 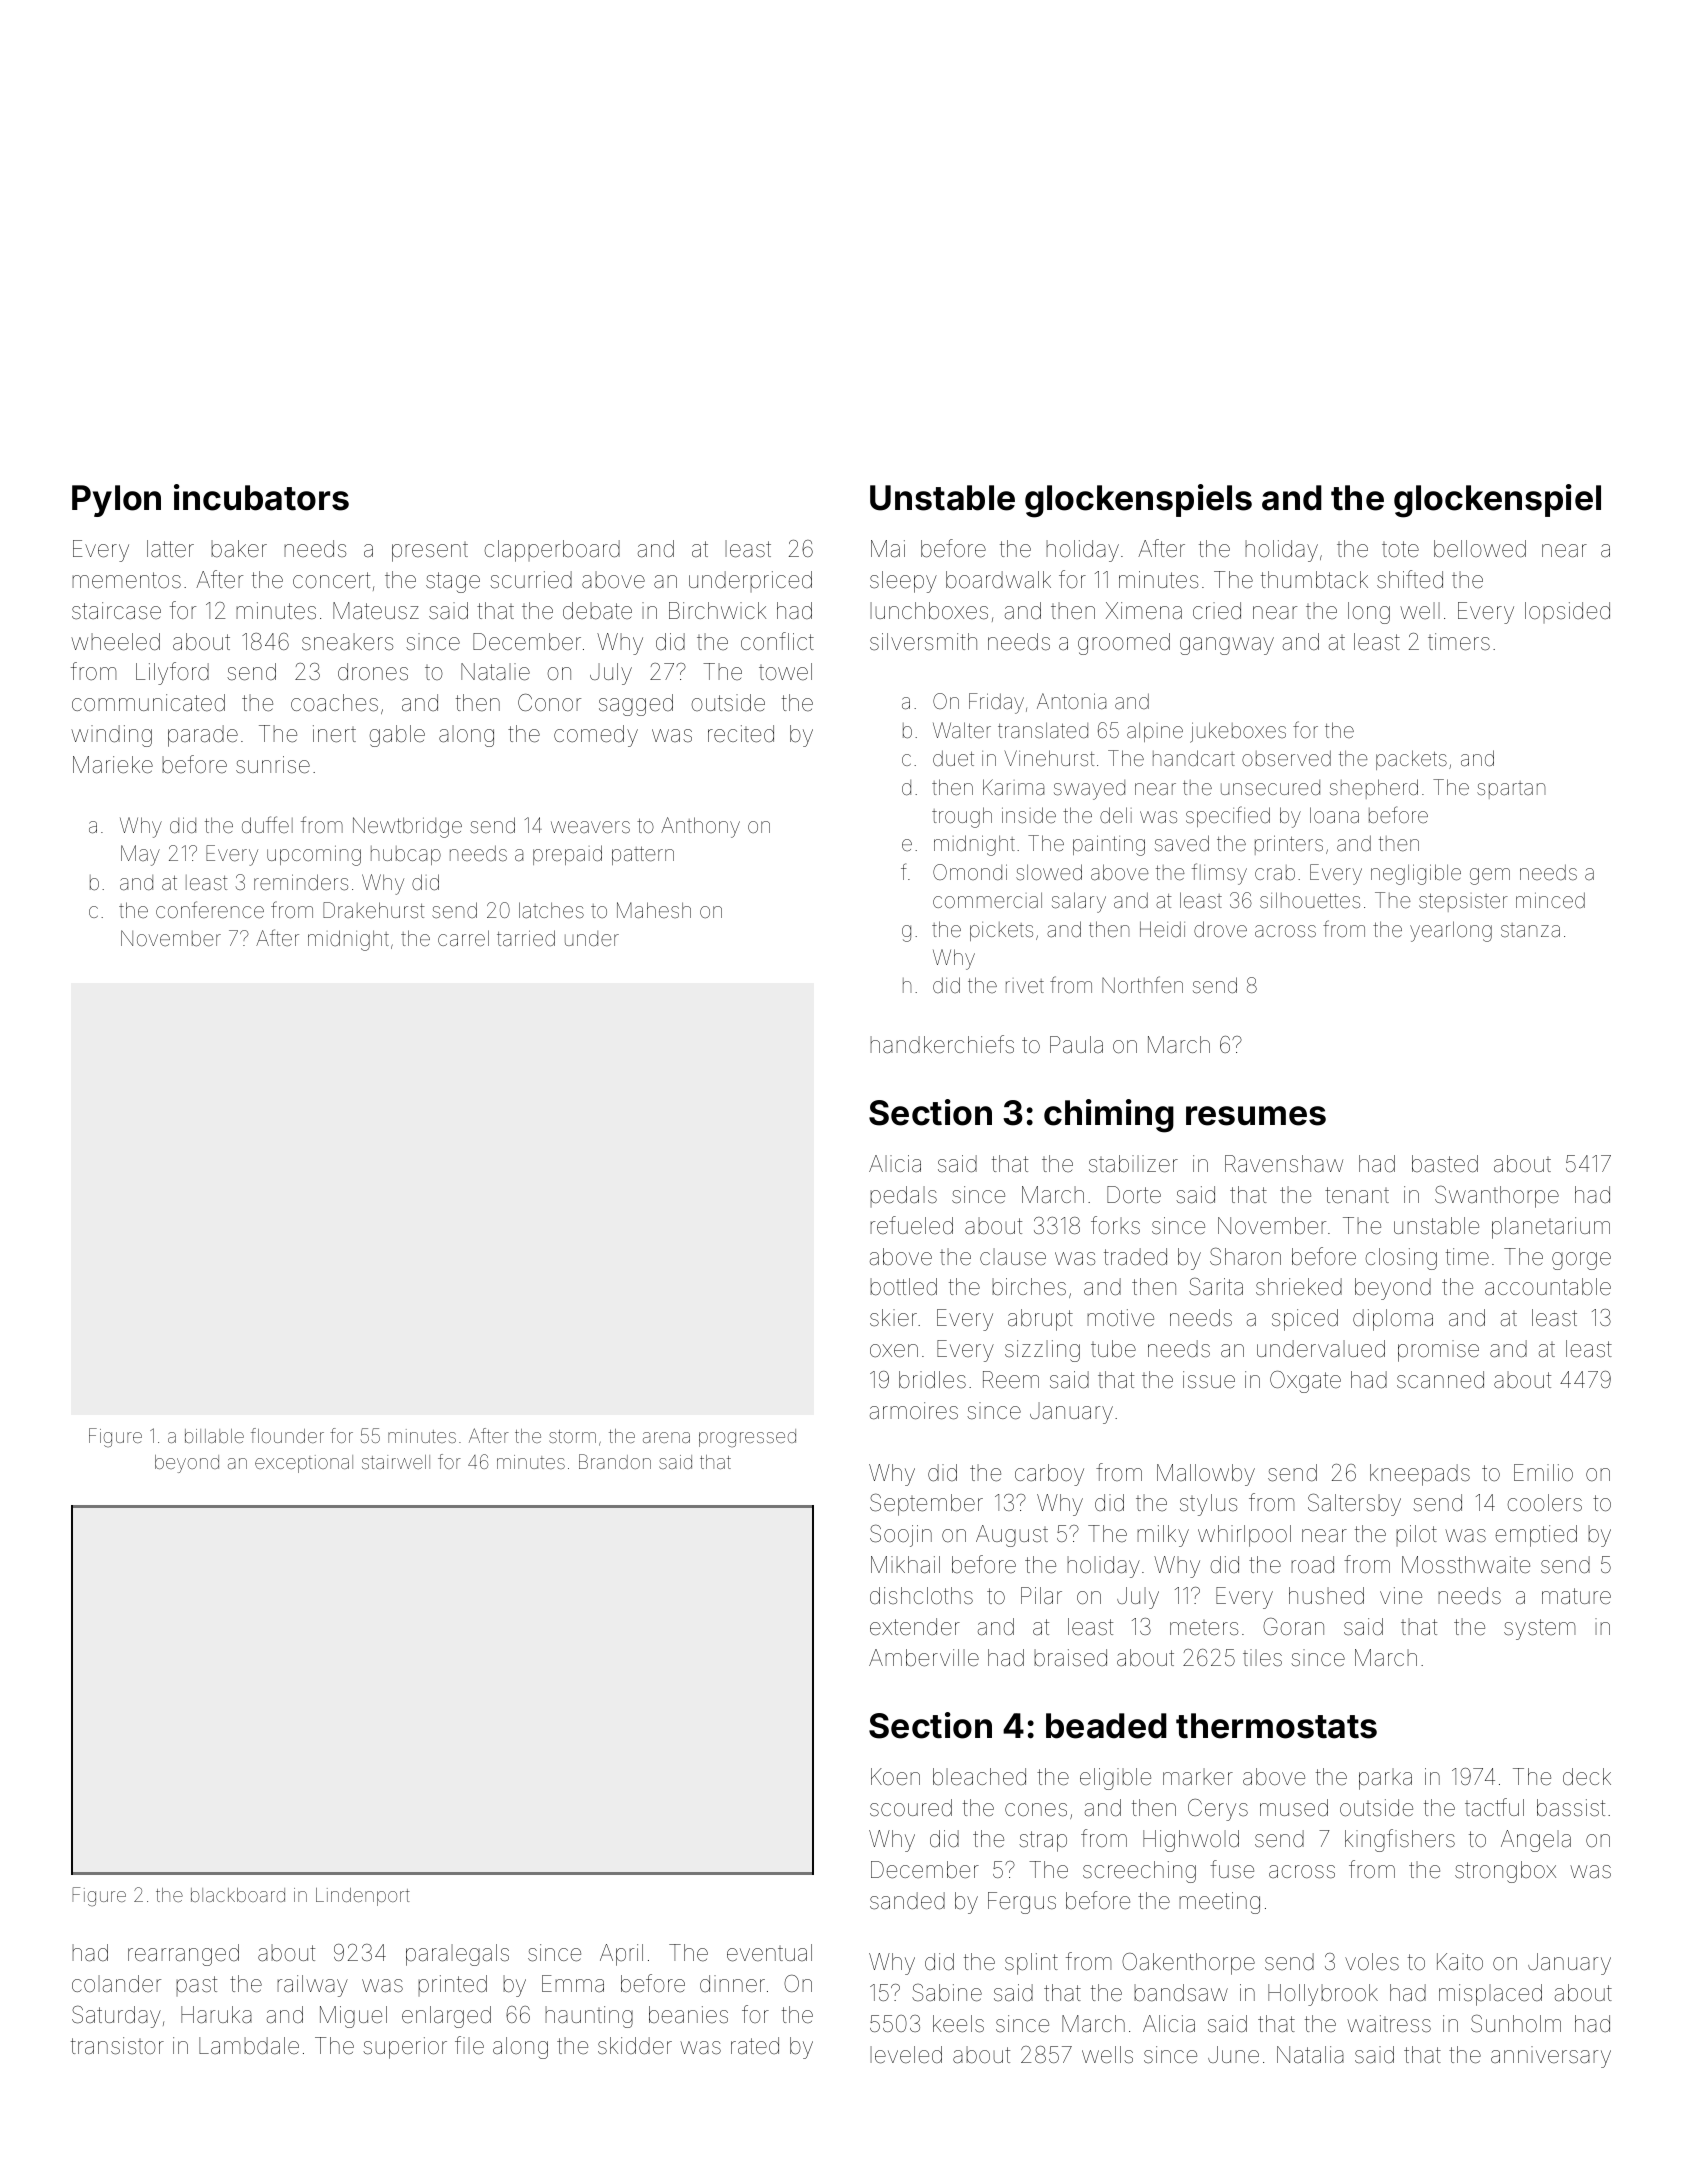 I want to click on handkerchiefs, so click(x=942, y=1044).
